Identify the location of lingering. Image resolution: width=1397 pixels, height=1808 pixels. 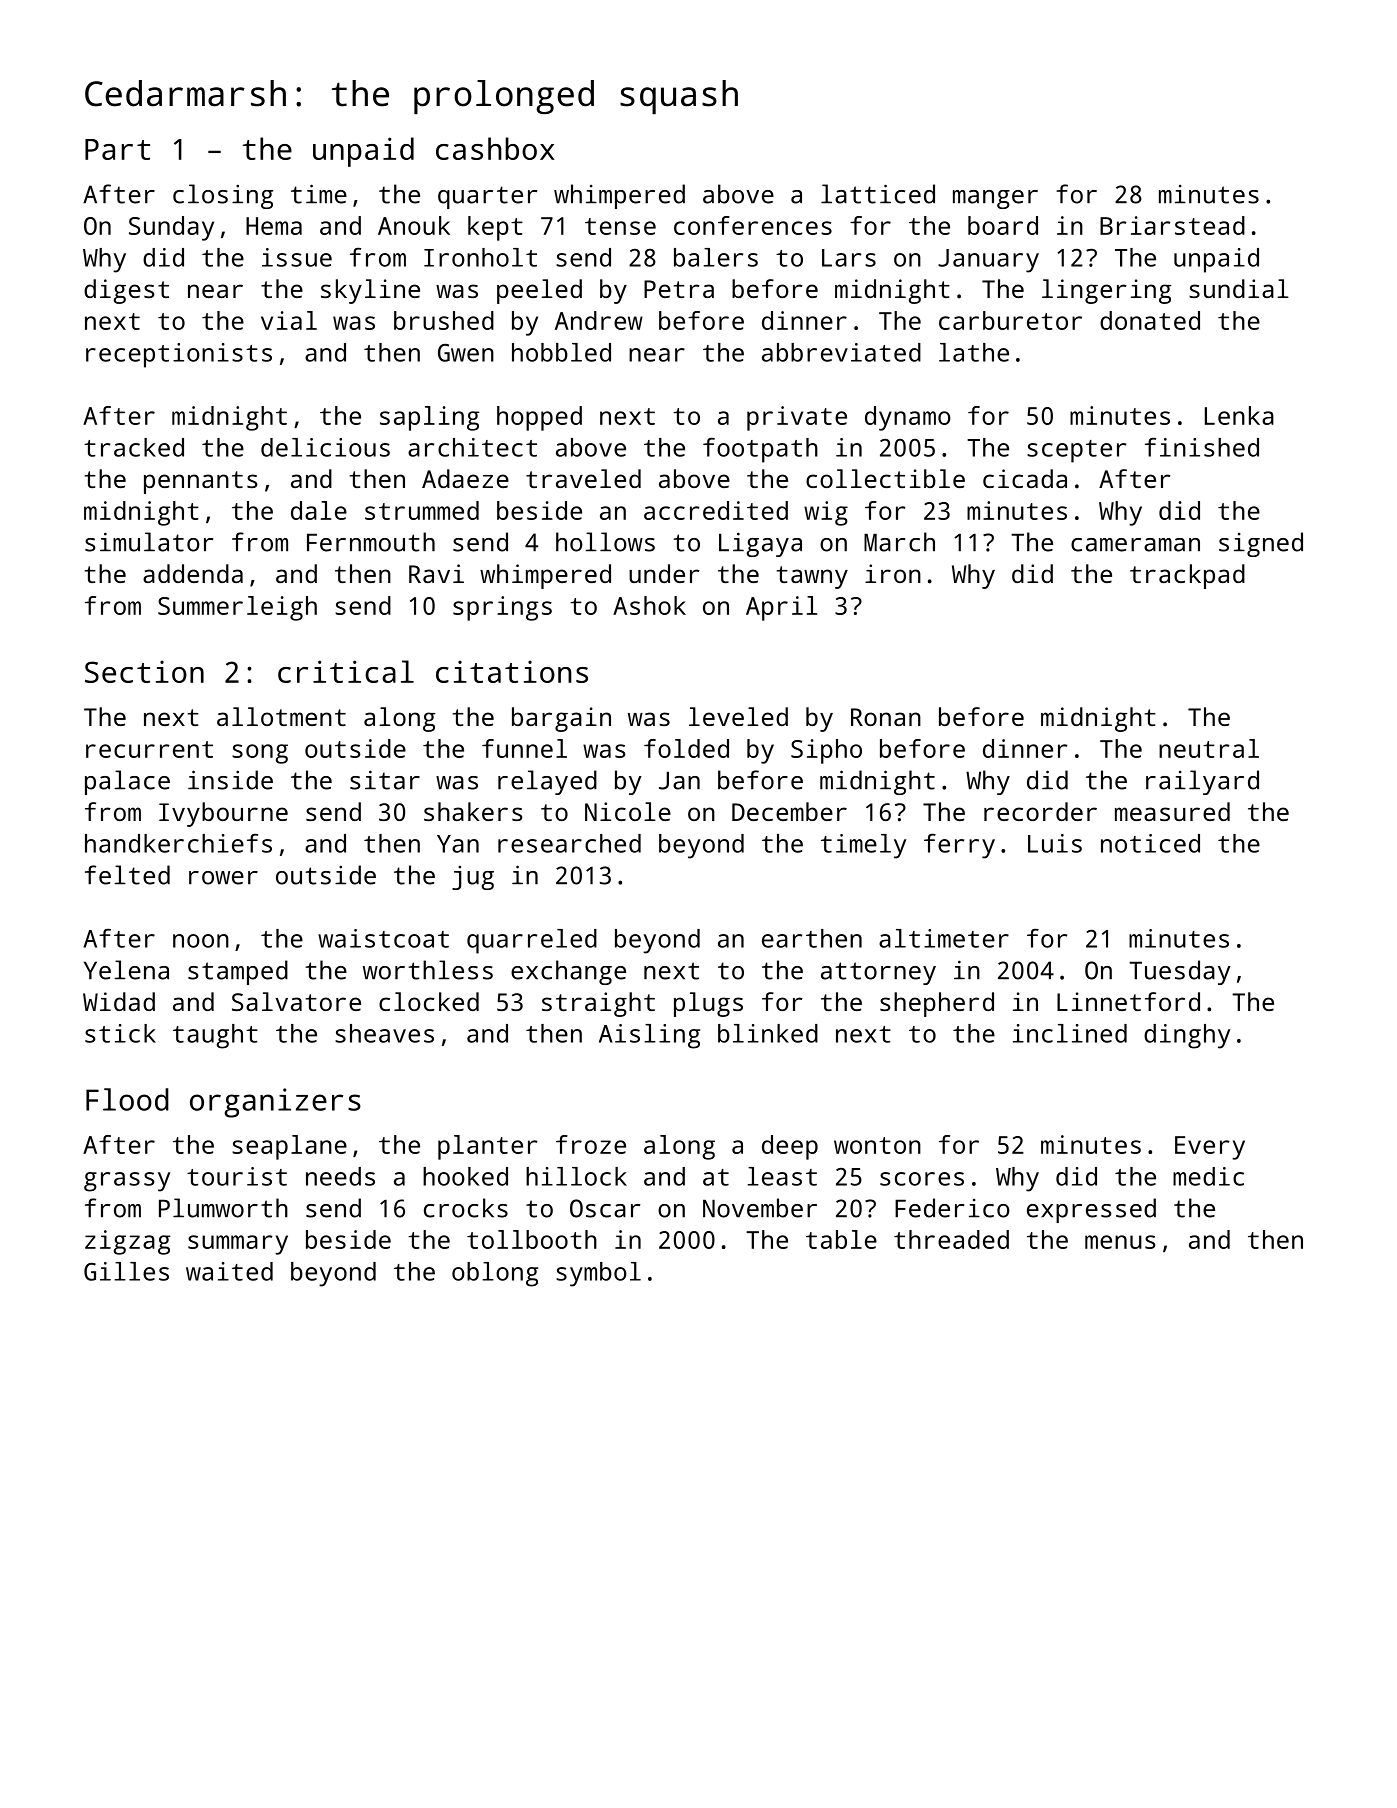
(1106, 291).
